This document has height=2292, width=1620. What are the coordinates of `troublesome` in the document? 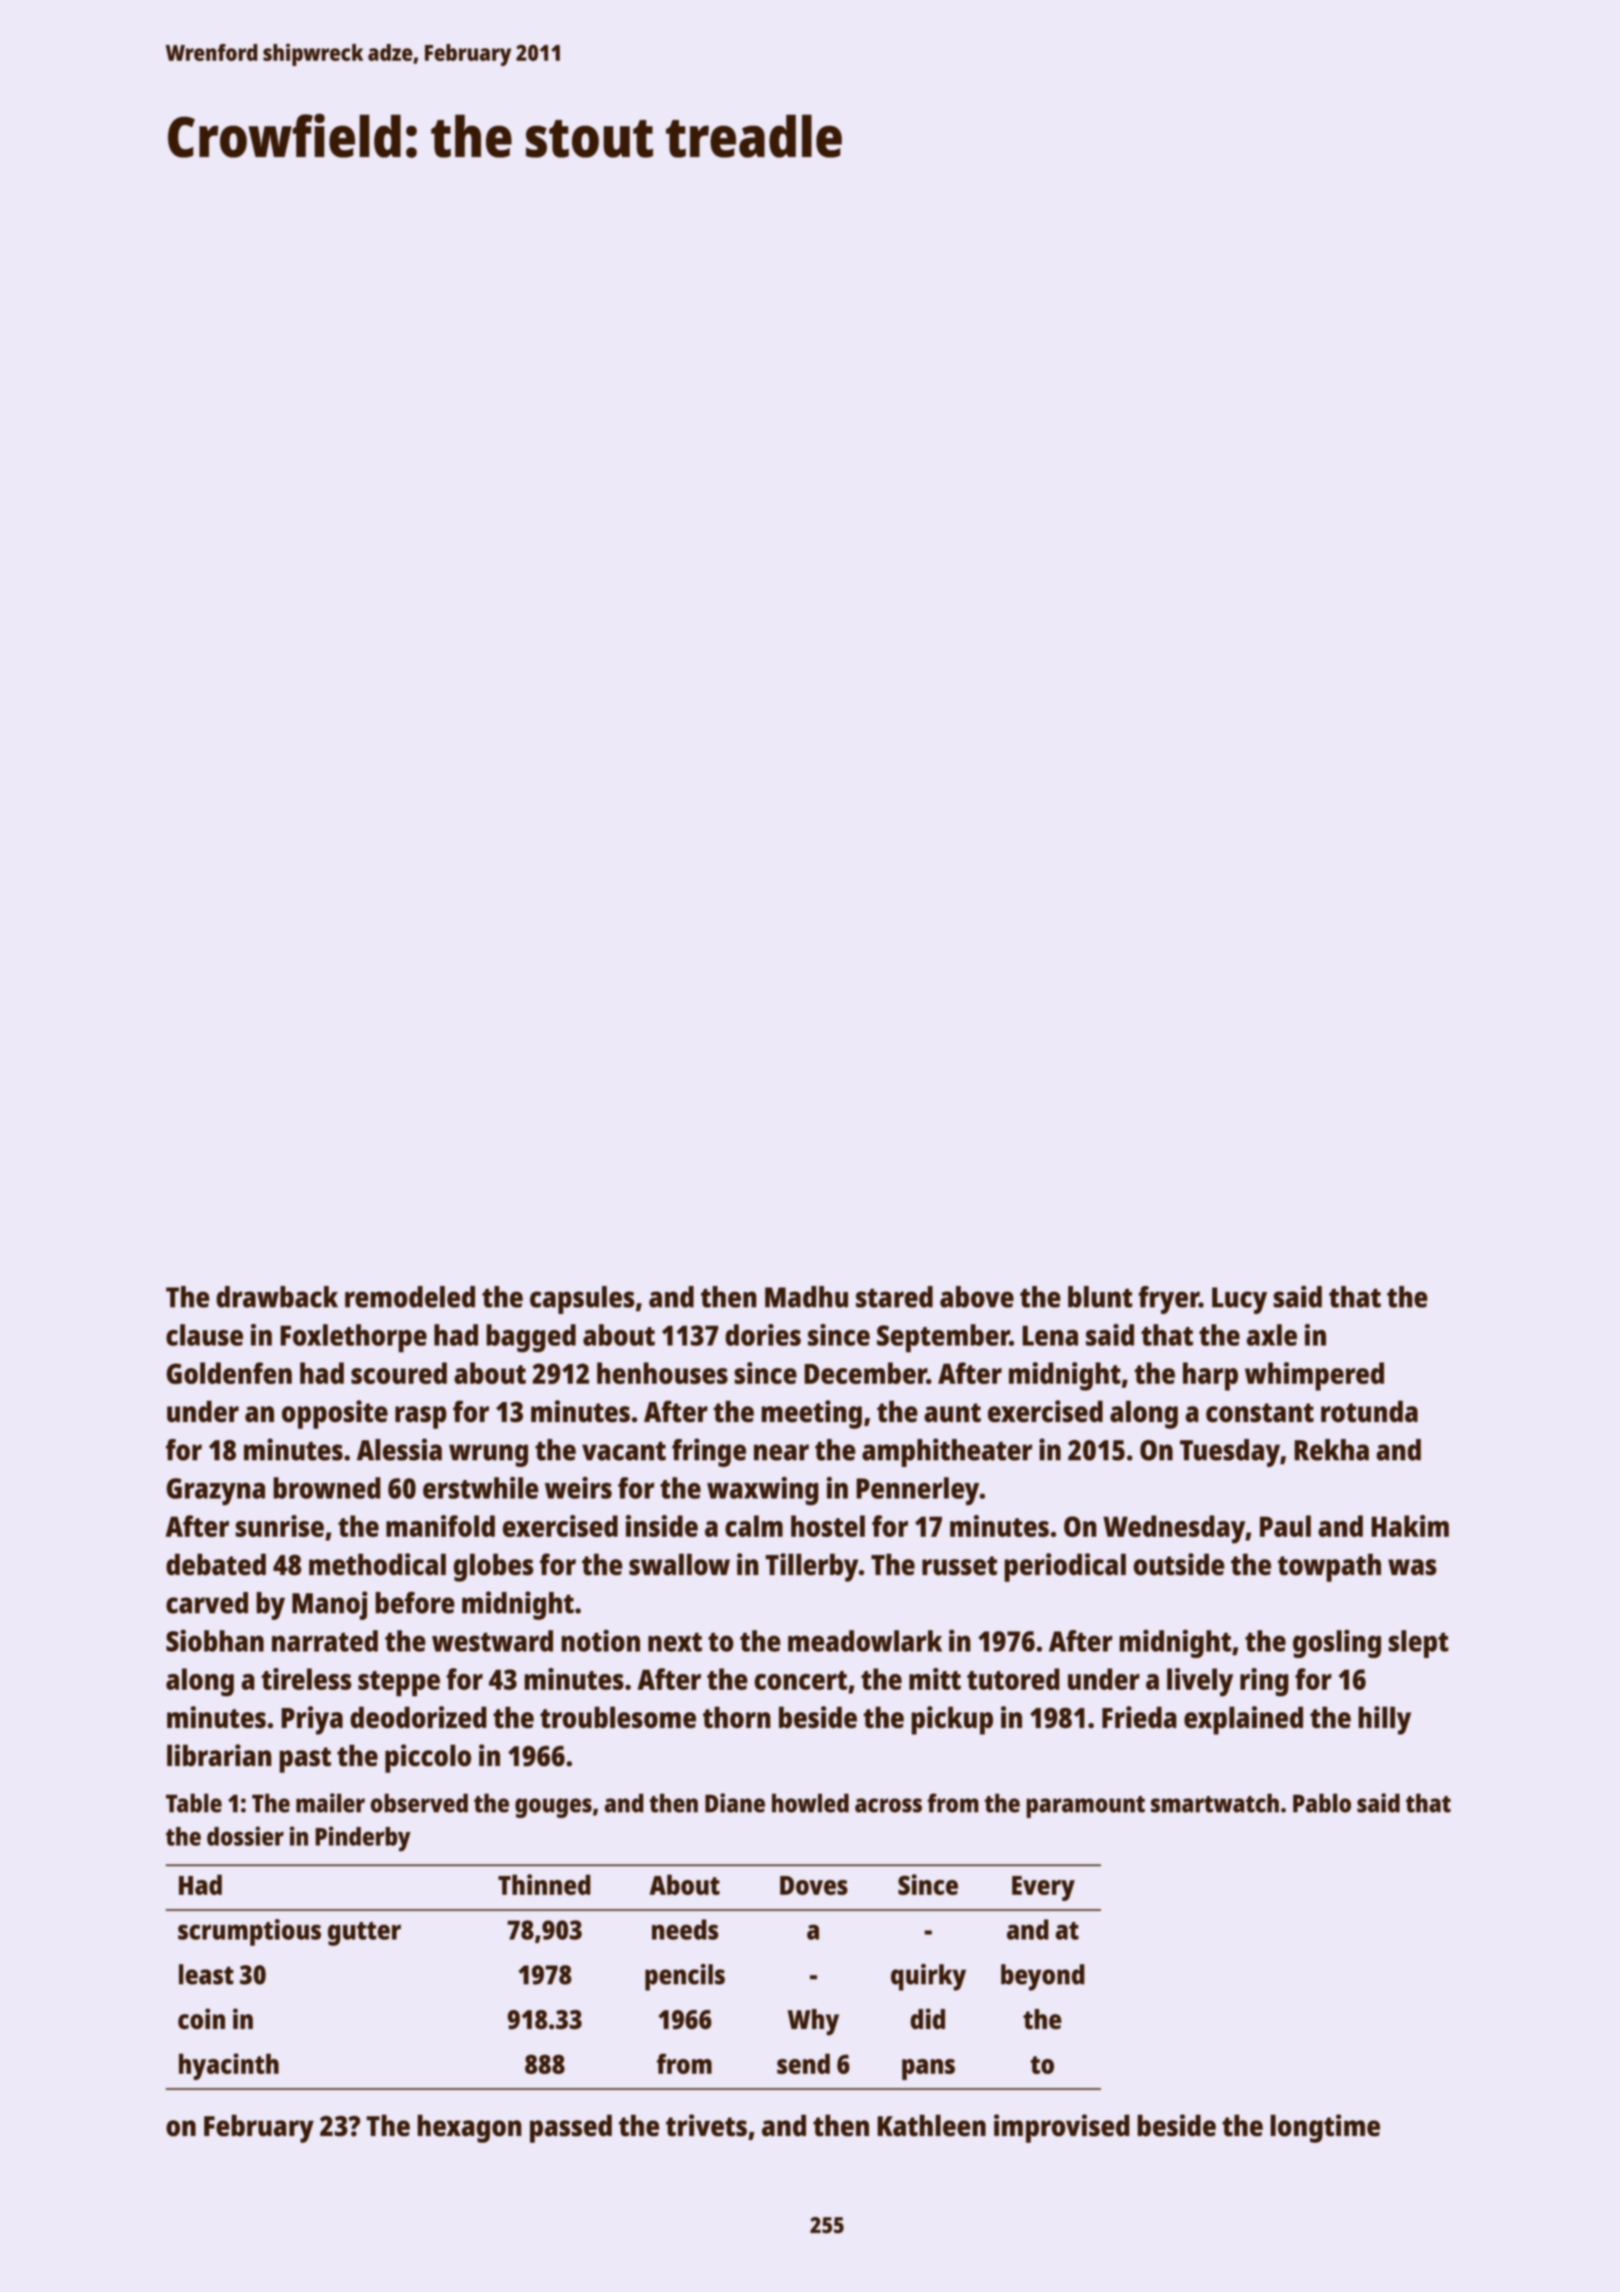 It's located at (618, 1717).
